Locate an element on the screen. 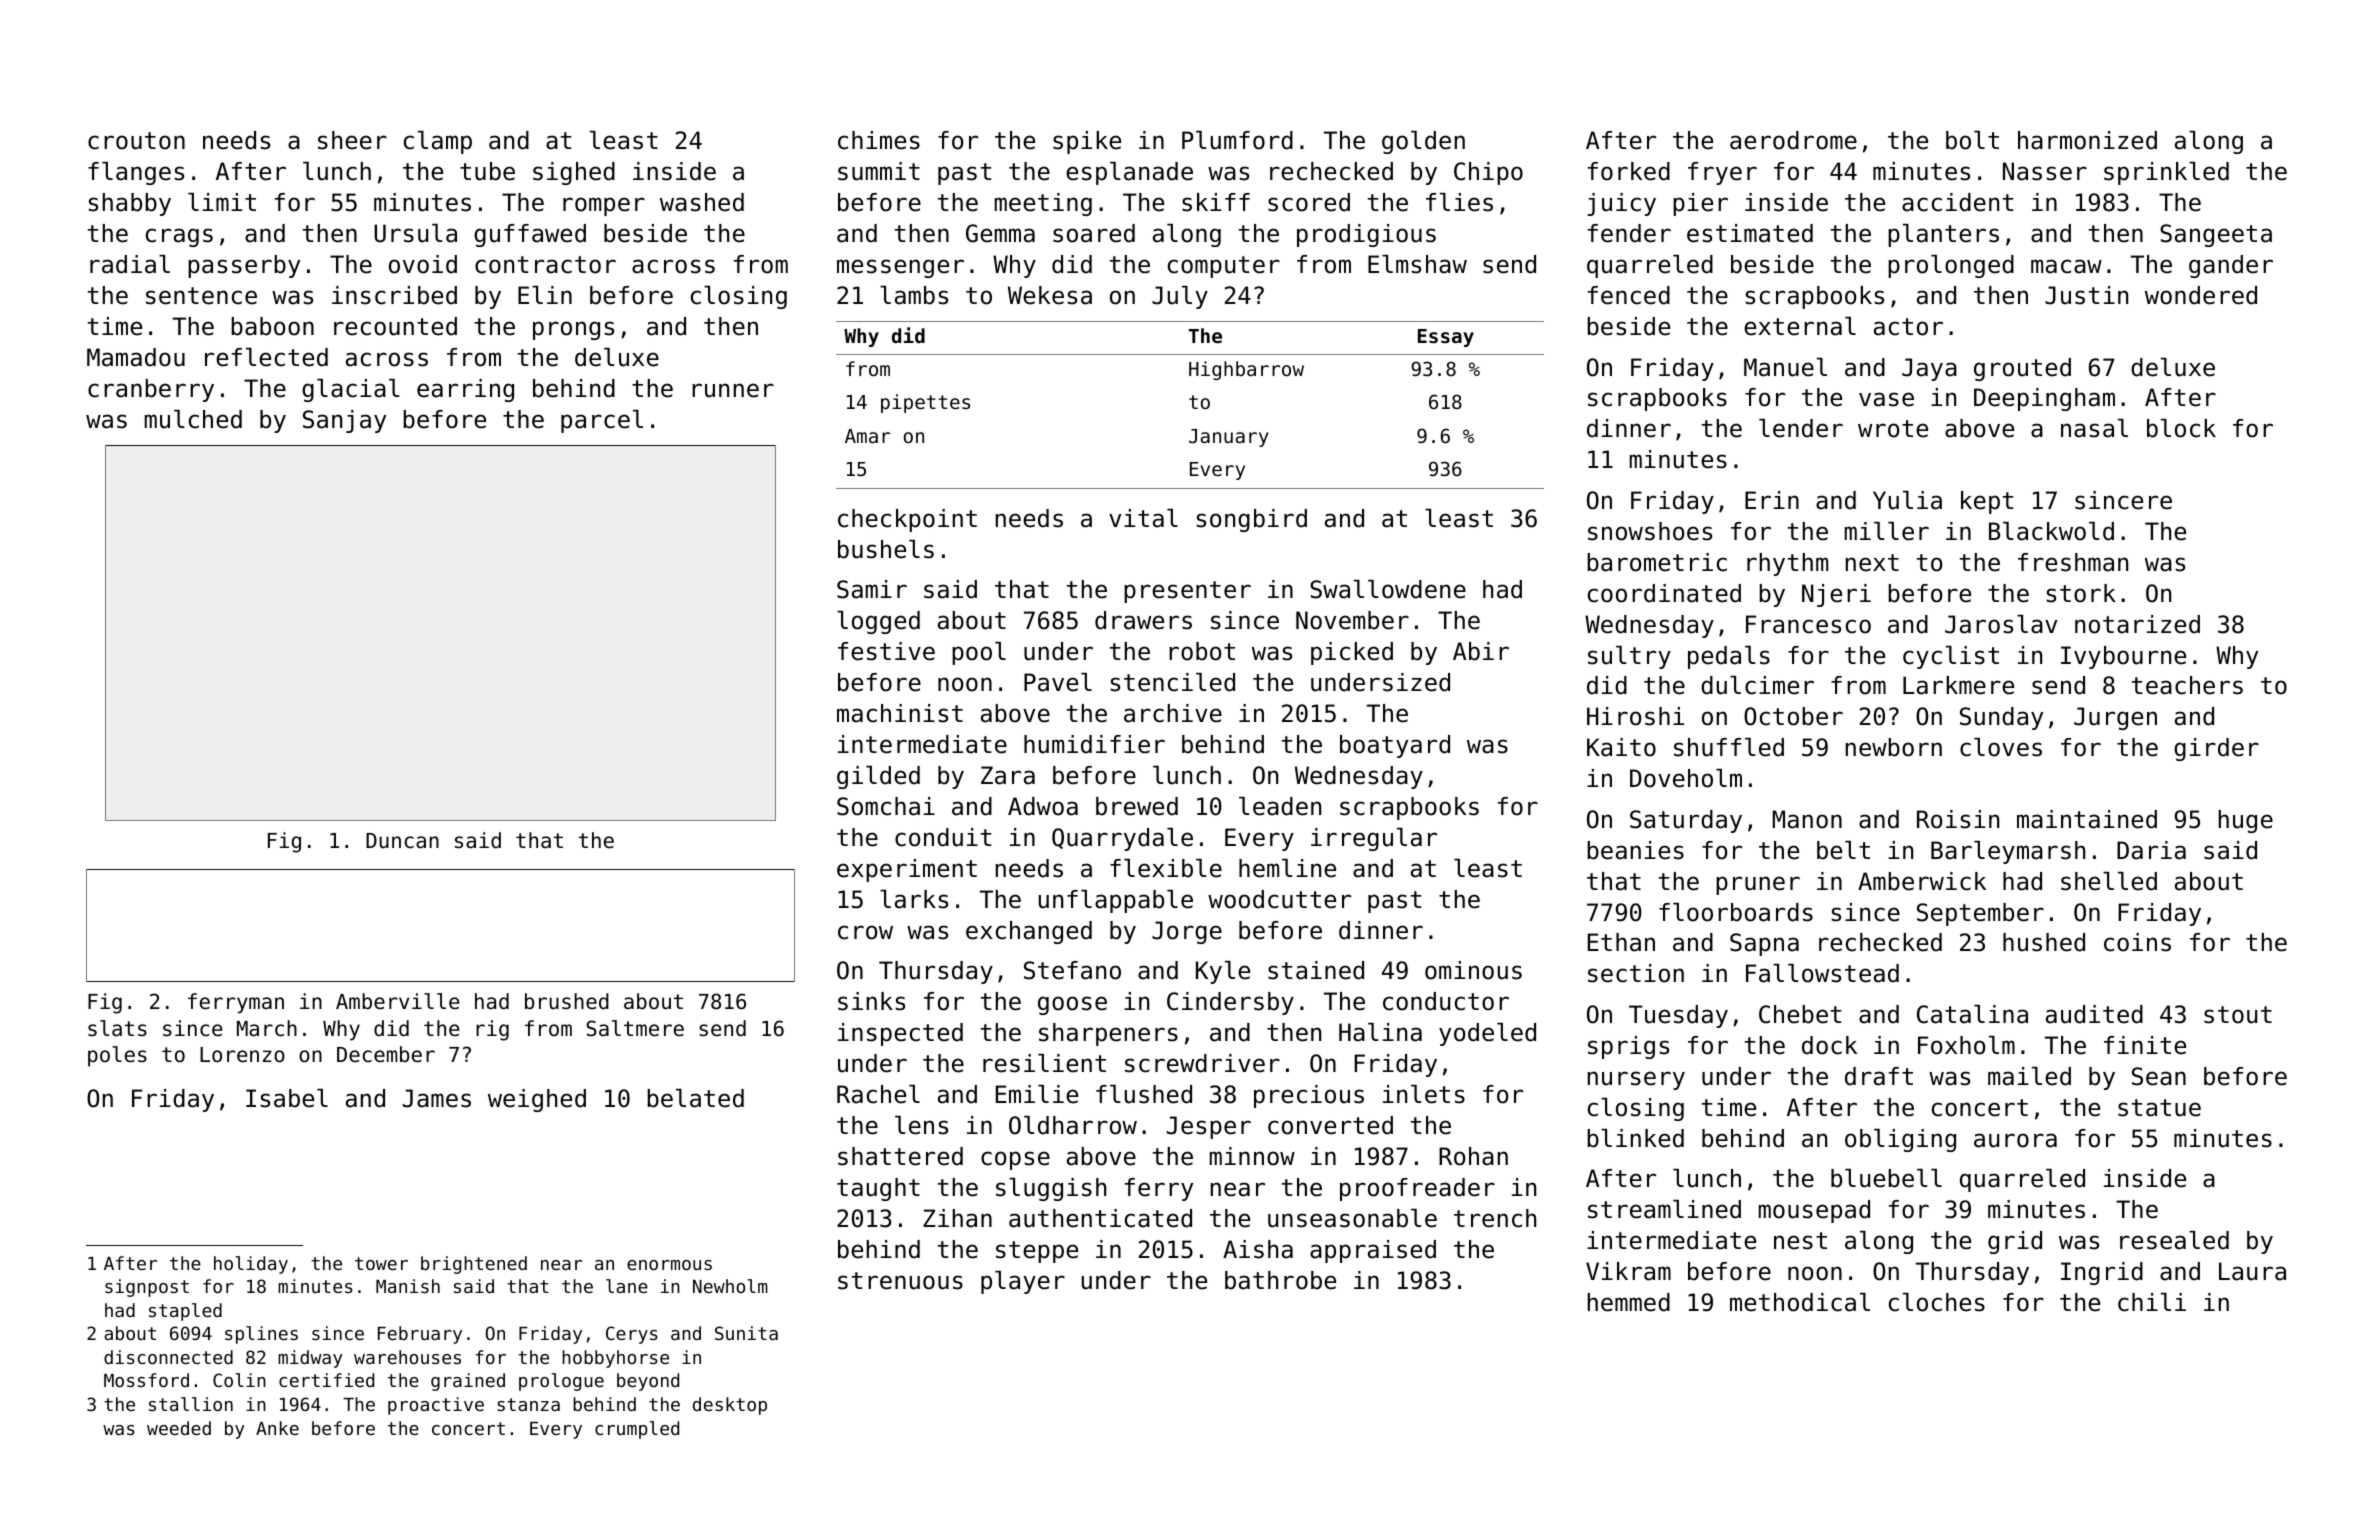 The image size is (2380, 1540). brightened is located at coordinates (474, 1265).
